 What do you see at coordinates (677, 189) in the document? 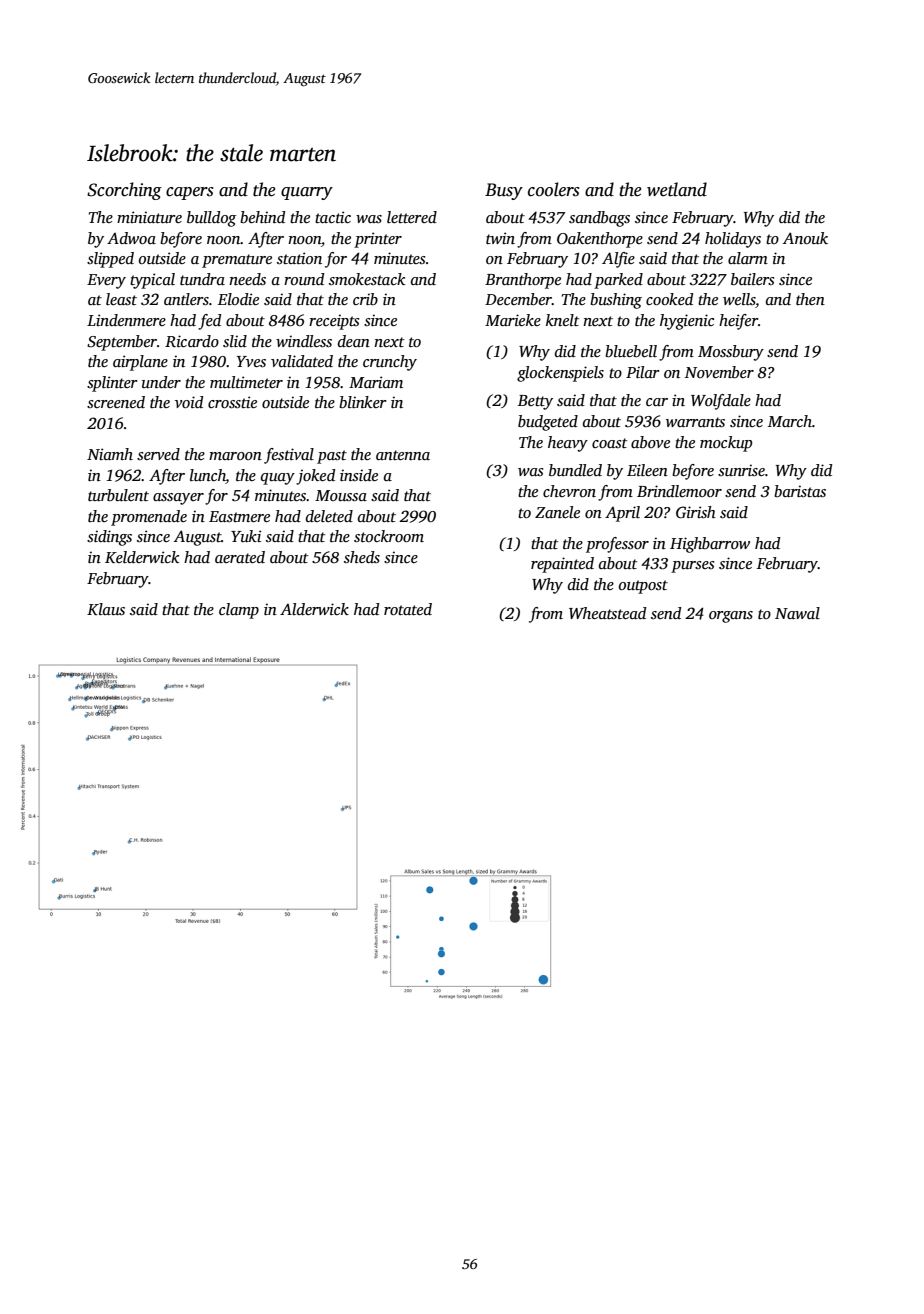
I see `wetland` at bounding box center [677, 189].
